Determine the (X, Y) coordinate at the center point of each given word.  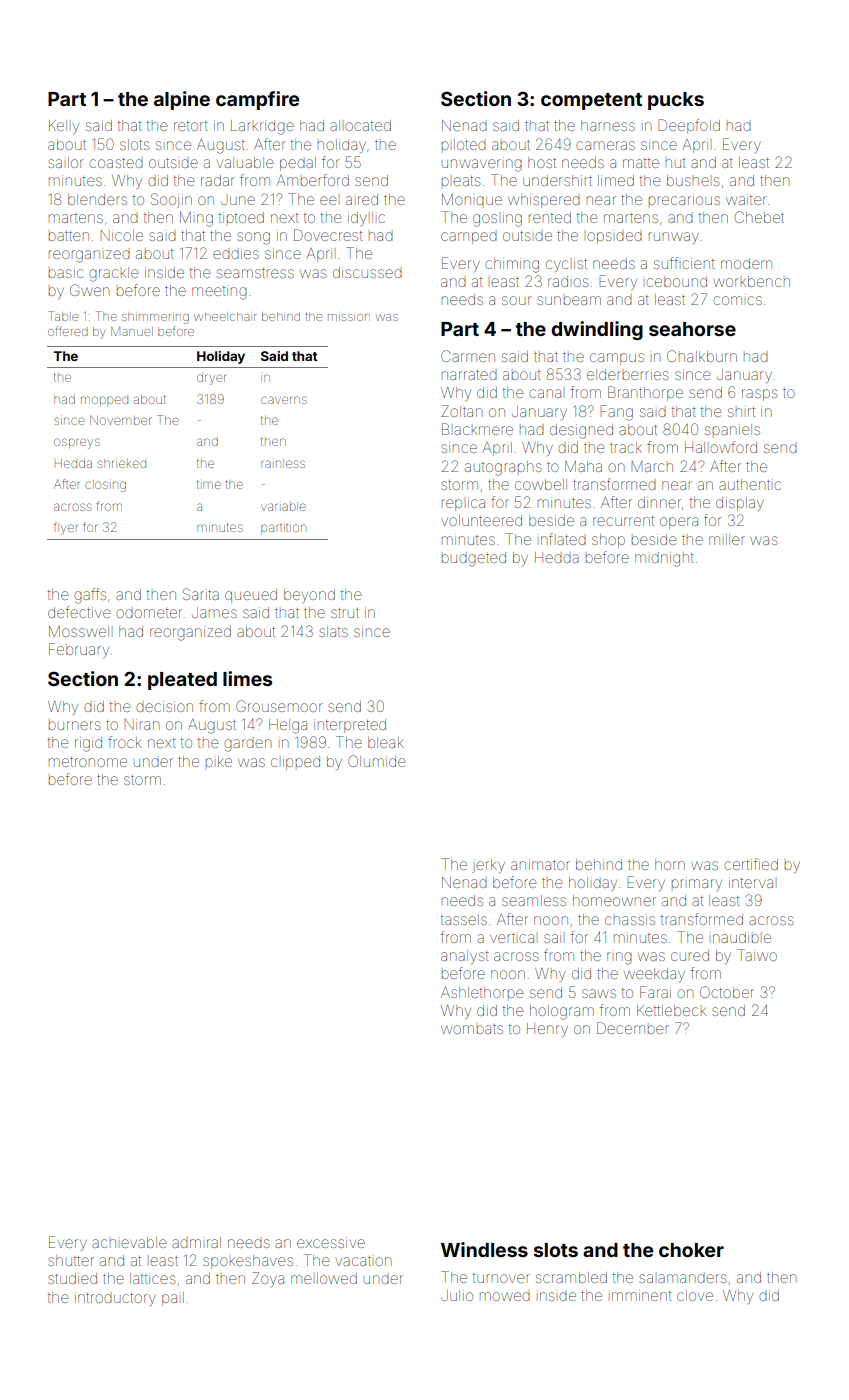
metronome (88, 762)
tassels (464, 919)
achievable (129, 1242)
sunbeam (569, 300)
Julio (457, 1295)
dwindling (597, 330)
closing (105, 486)
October (727, 992)
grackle (113, 274)
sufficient (684, 263)
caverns (284, 400)
